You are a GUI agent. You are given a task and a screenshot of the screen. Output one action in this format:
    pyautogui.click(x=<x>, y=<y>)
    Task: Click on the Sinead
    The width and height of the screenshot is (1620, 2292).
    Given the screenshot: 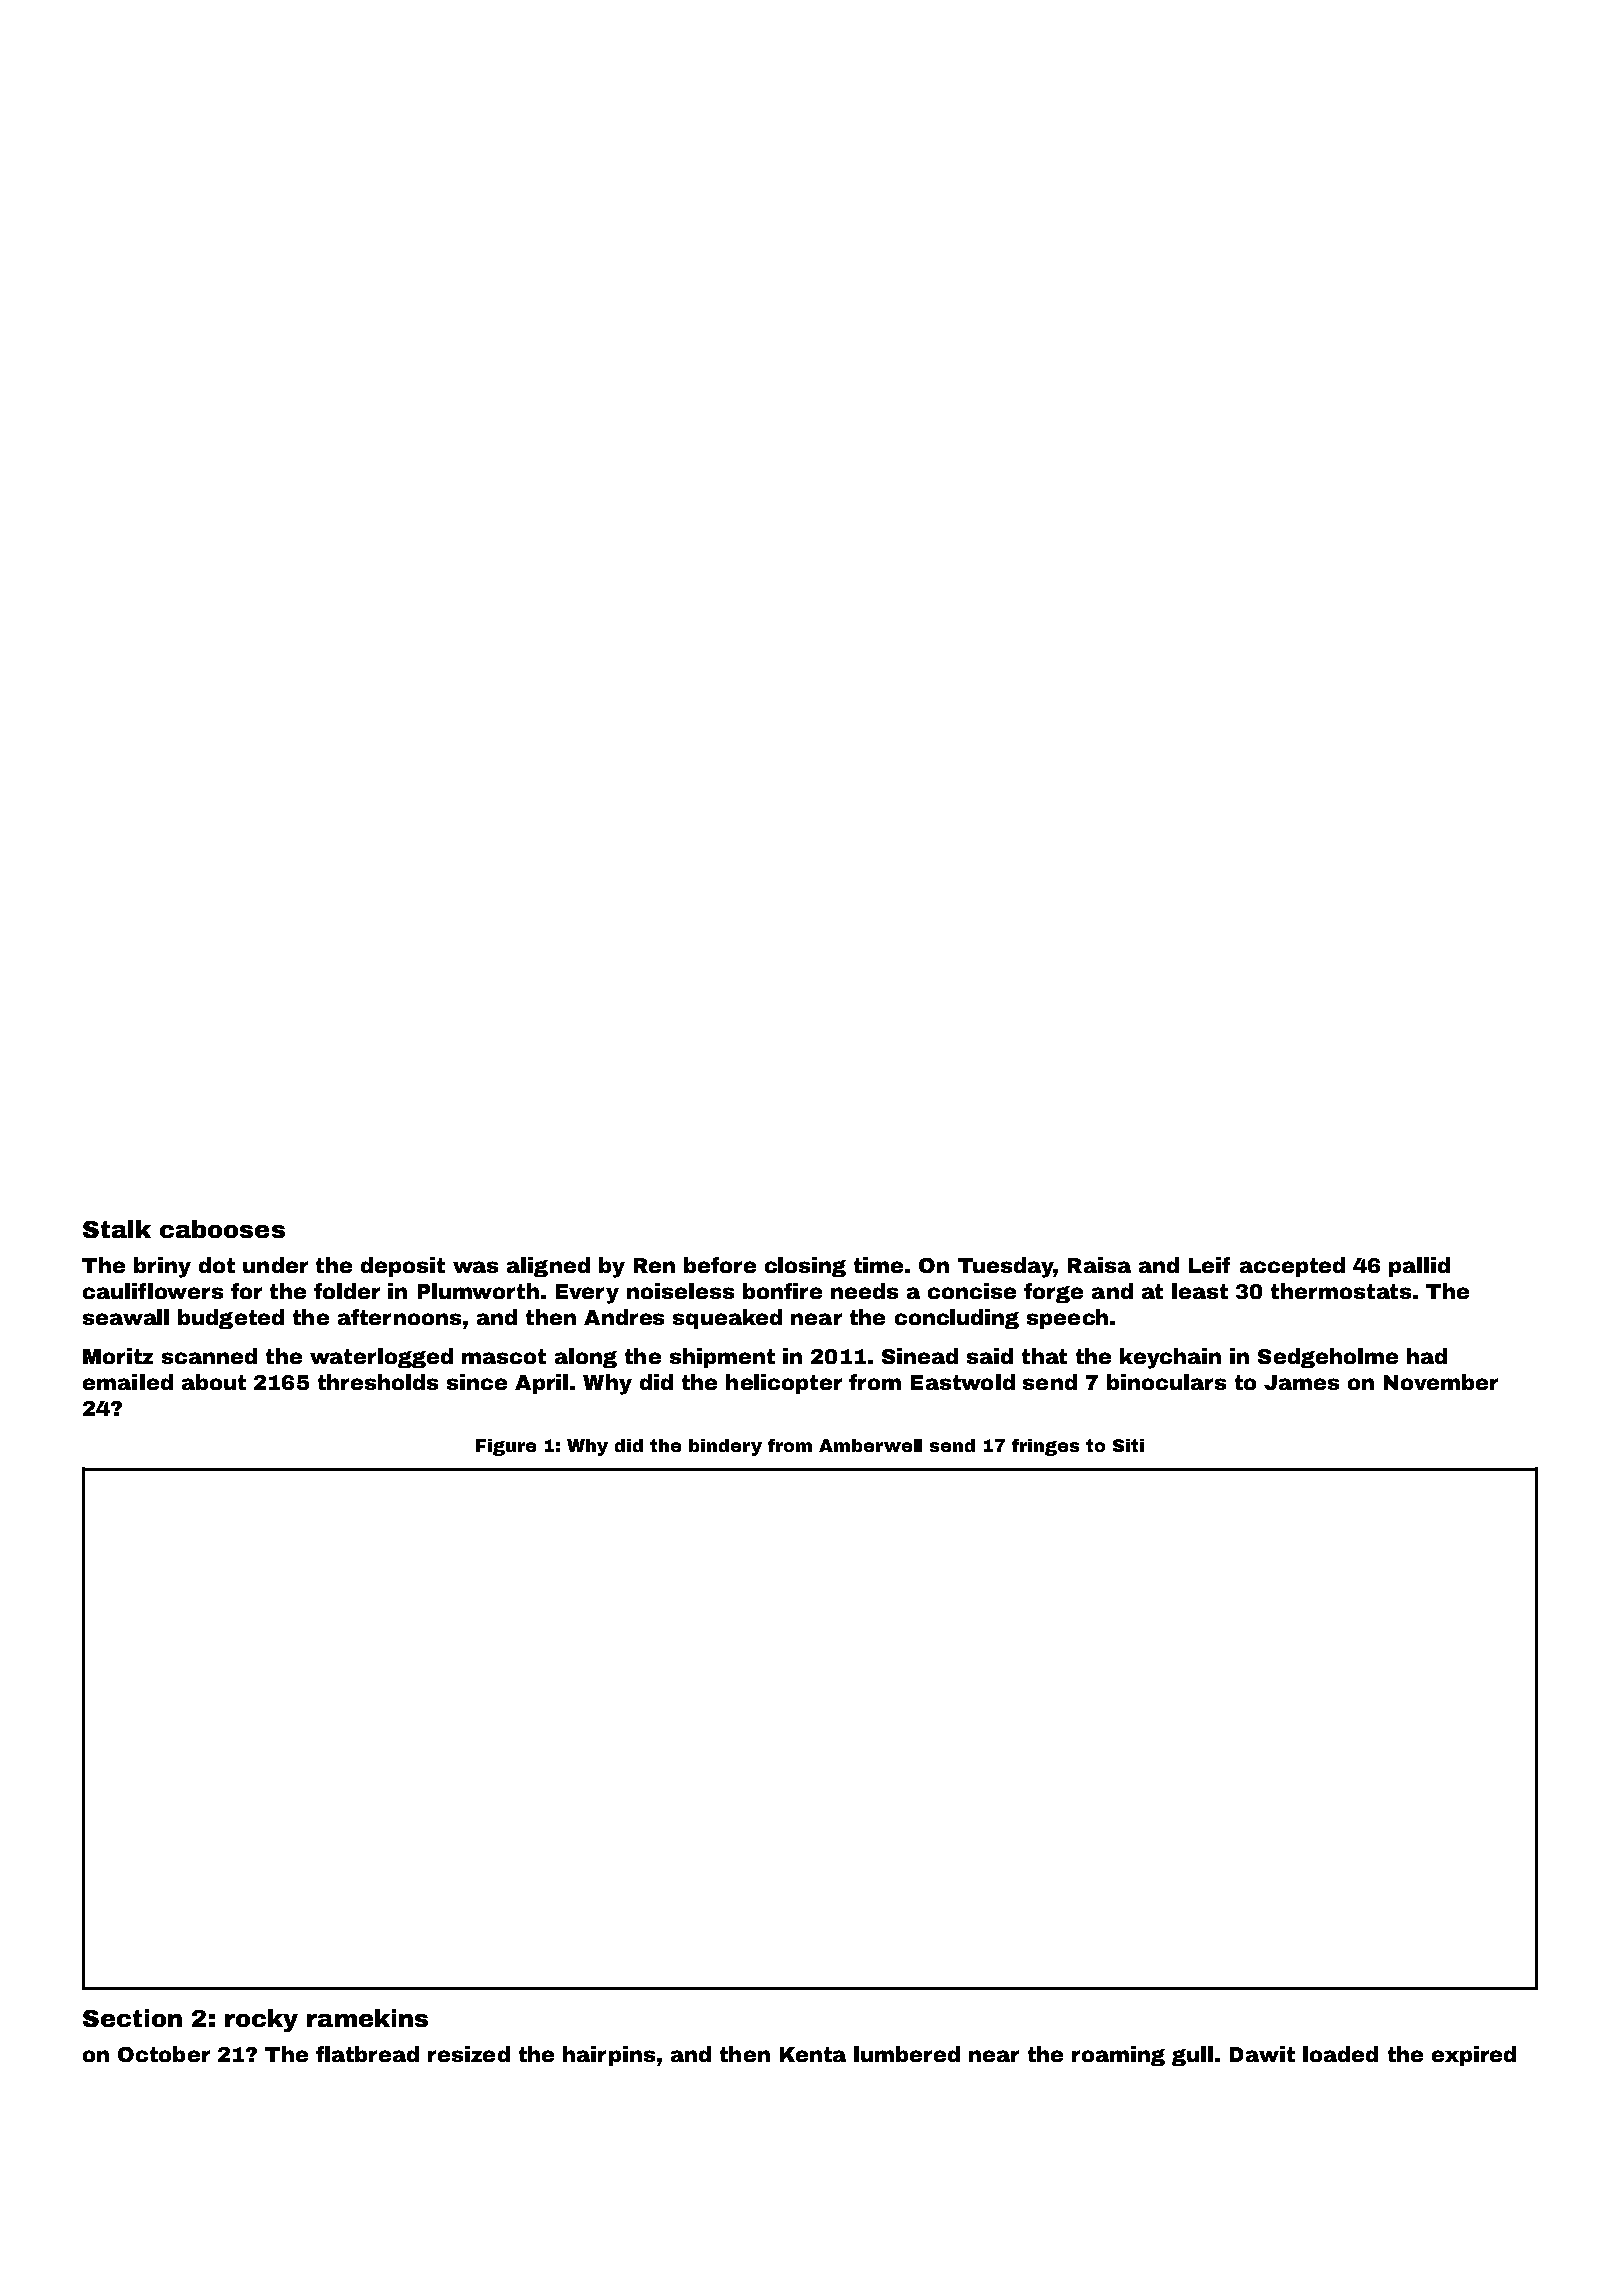 What is the action you would take?
    pyautogui.click(x=920, y=1356)
